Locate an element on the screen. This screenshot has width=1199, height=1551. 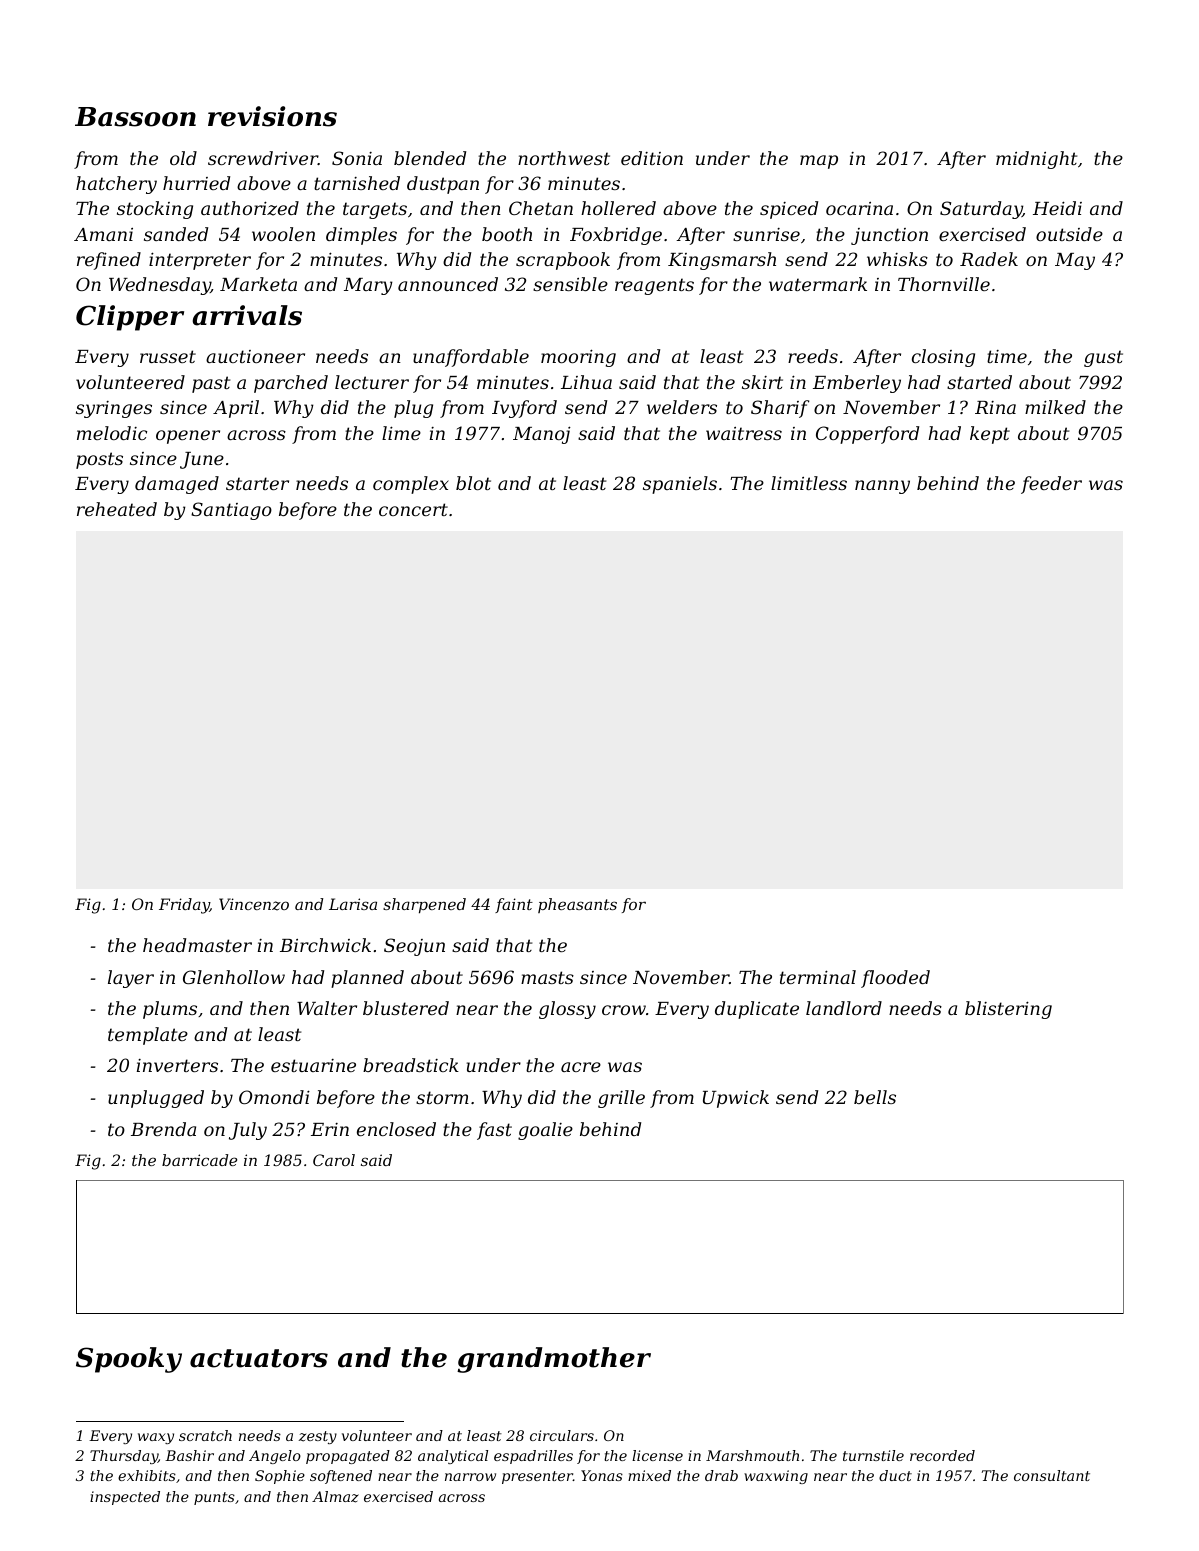
spaniels is located at coordinates (680, 485).
